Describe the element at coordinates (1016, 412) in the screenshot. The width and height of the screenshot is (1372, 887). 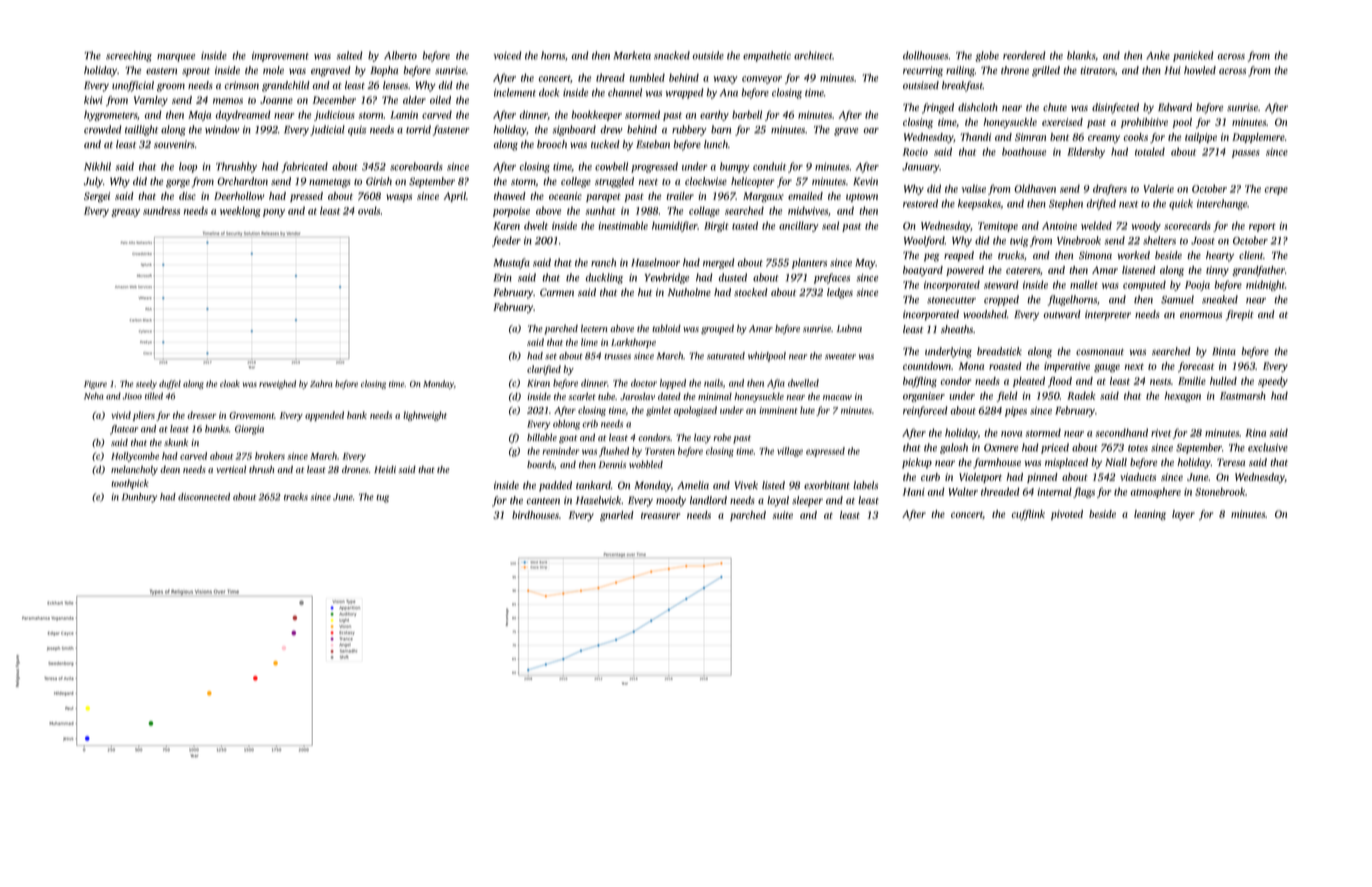
I see `pipes` at that location.
